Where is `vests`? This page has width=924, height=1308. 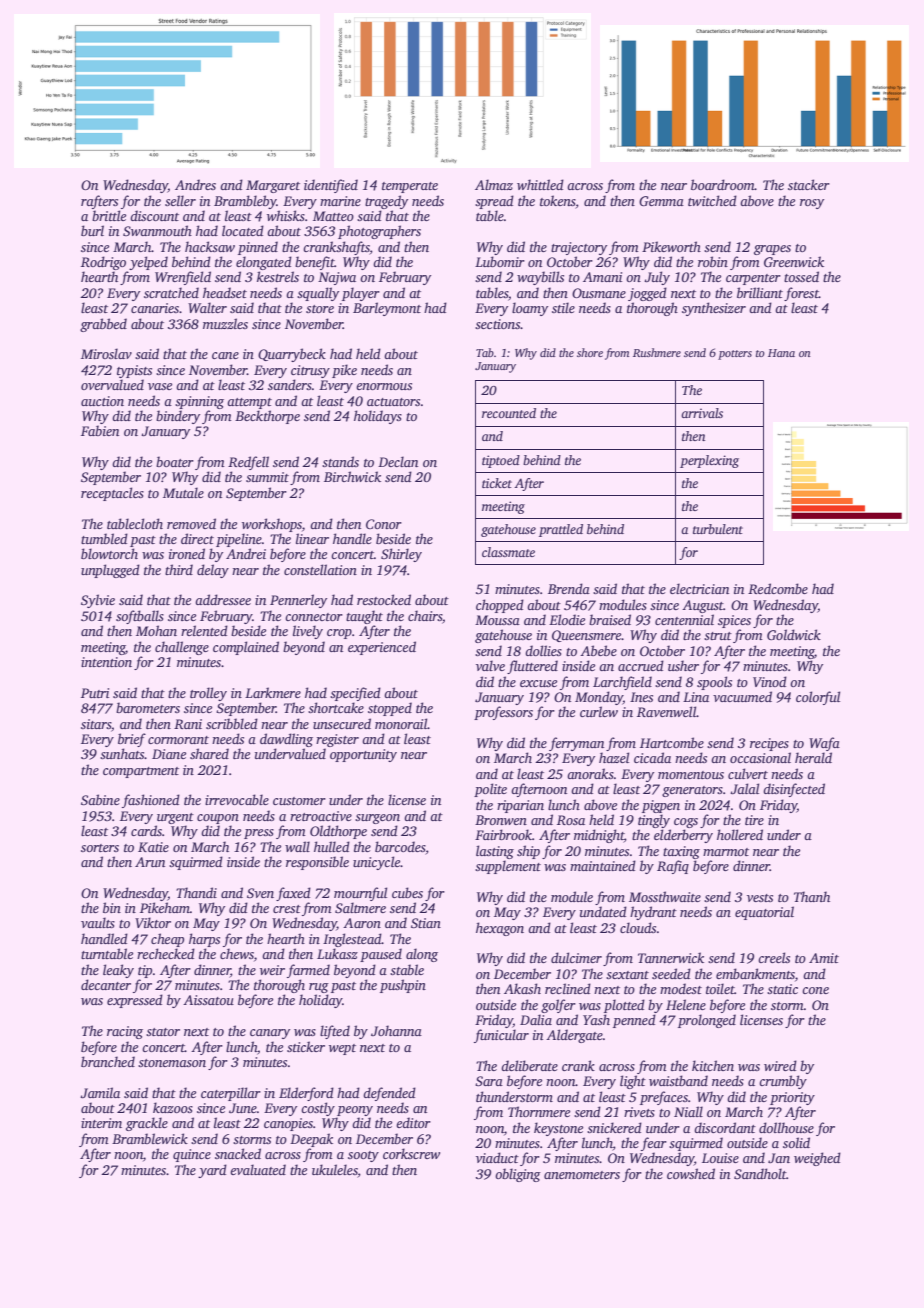 vests is located at coordinates (760, 898).
